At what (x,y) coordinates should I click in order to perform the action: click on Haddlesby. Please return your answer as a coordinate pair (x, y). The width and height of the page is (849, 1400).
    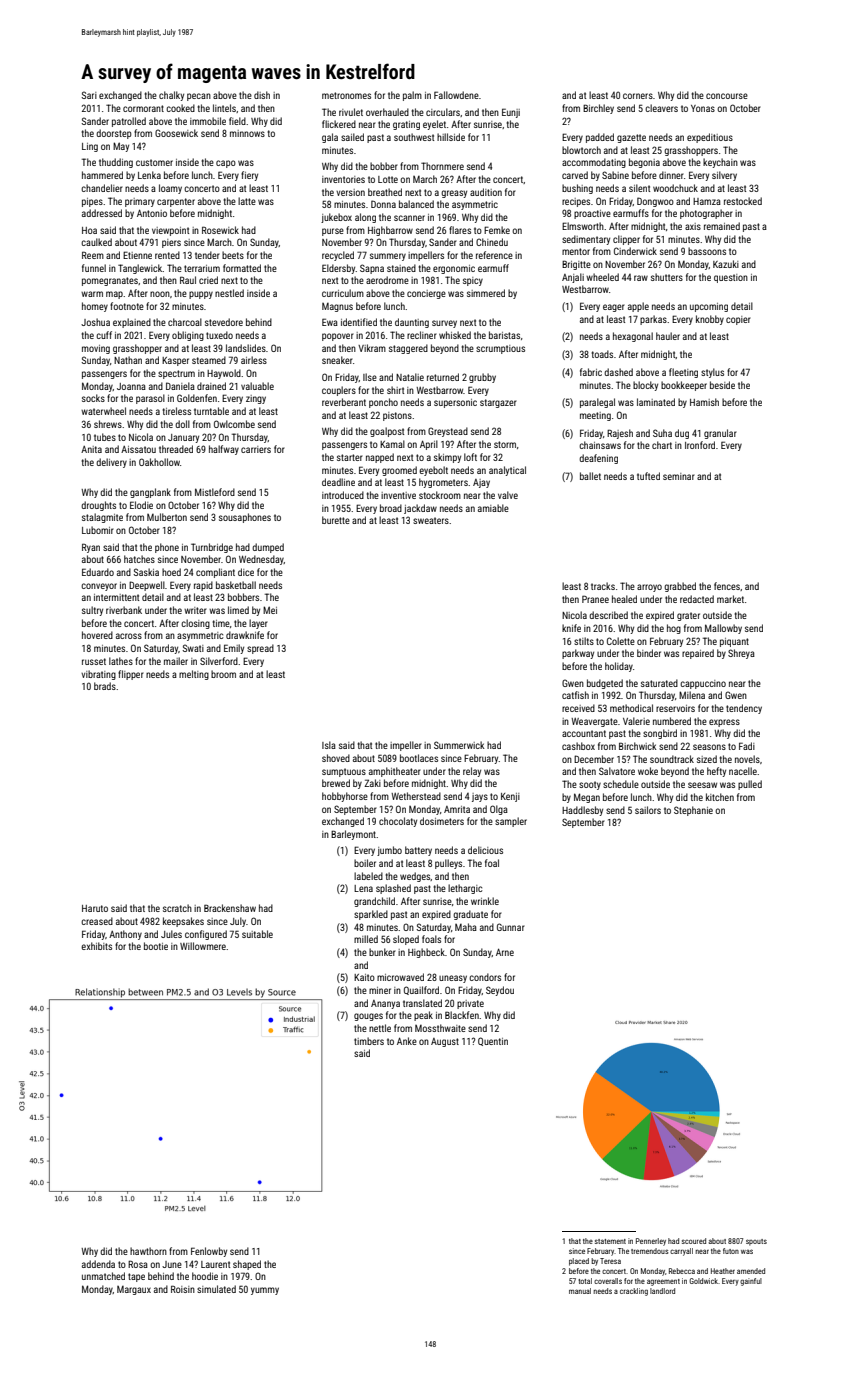
    Looking at the image, I should click on (582, 811).
